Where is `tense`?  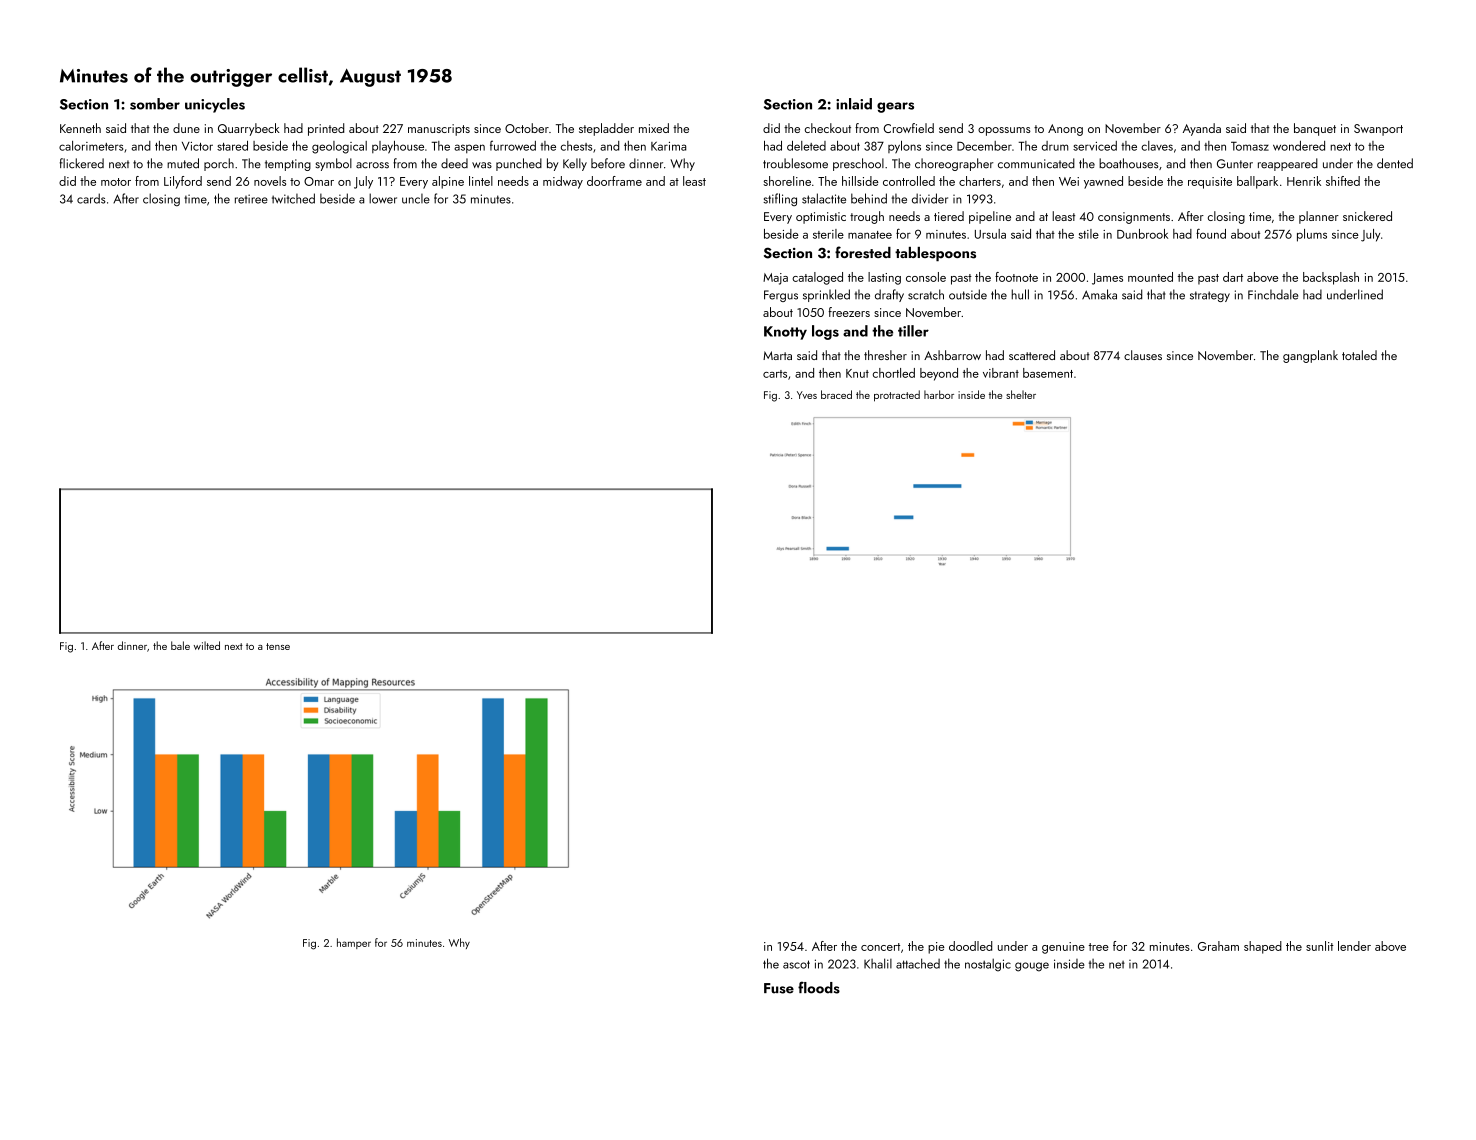
tense is located at coordinates (278, 646).
